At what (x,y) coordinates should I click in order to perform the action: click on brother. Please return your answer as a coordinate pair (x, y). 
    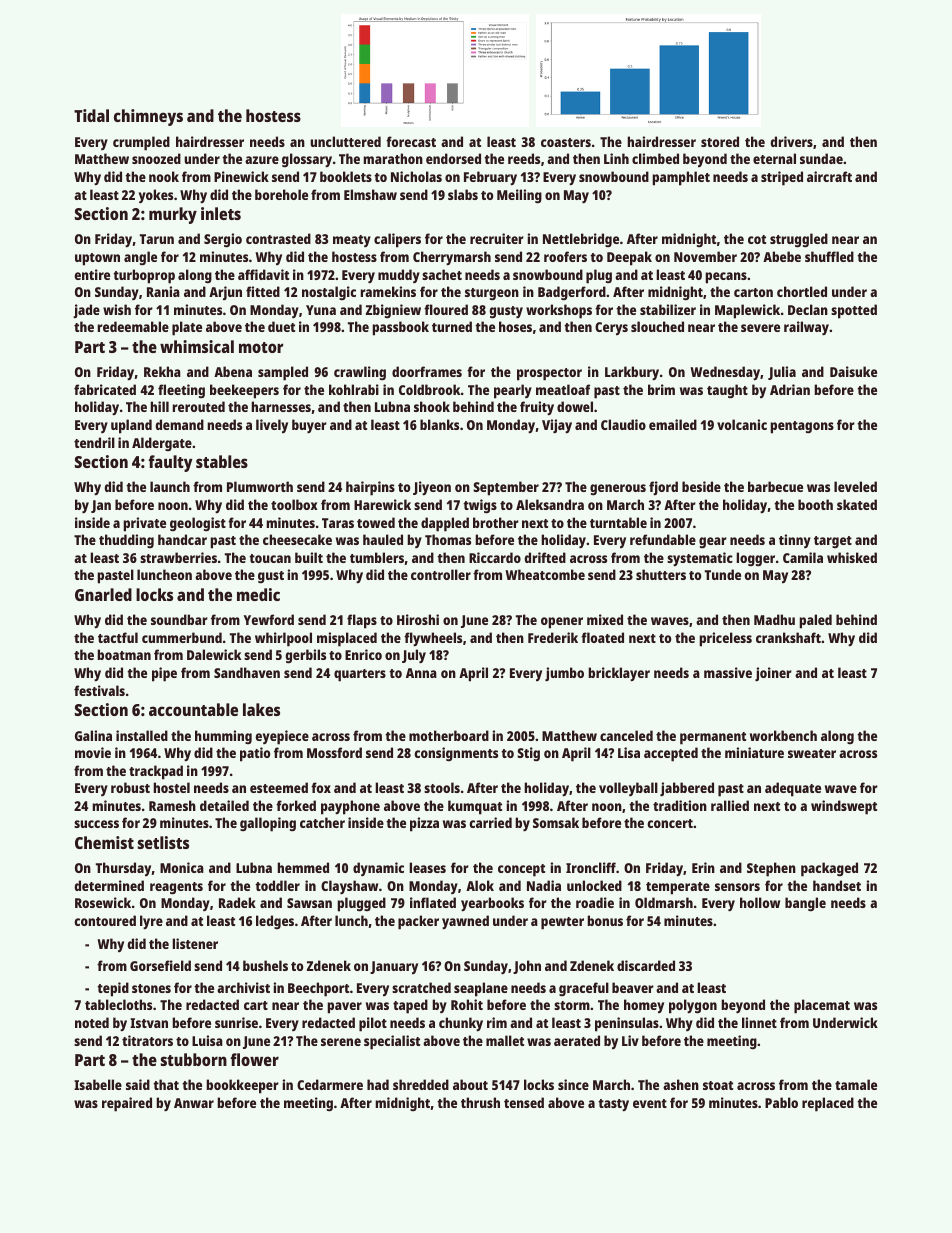
    Looking at the image, I should click on (496, 522).
